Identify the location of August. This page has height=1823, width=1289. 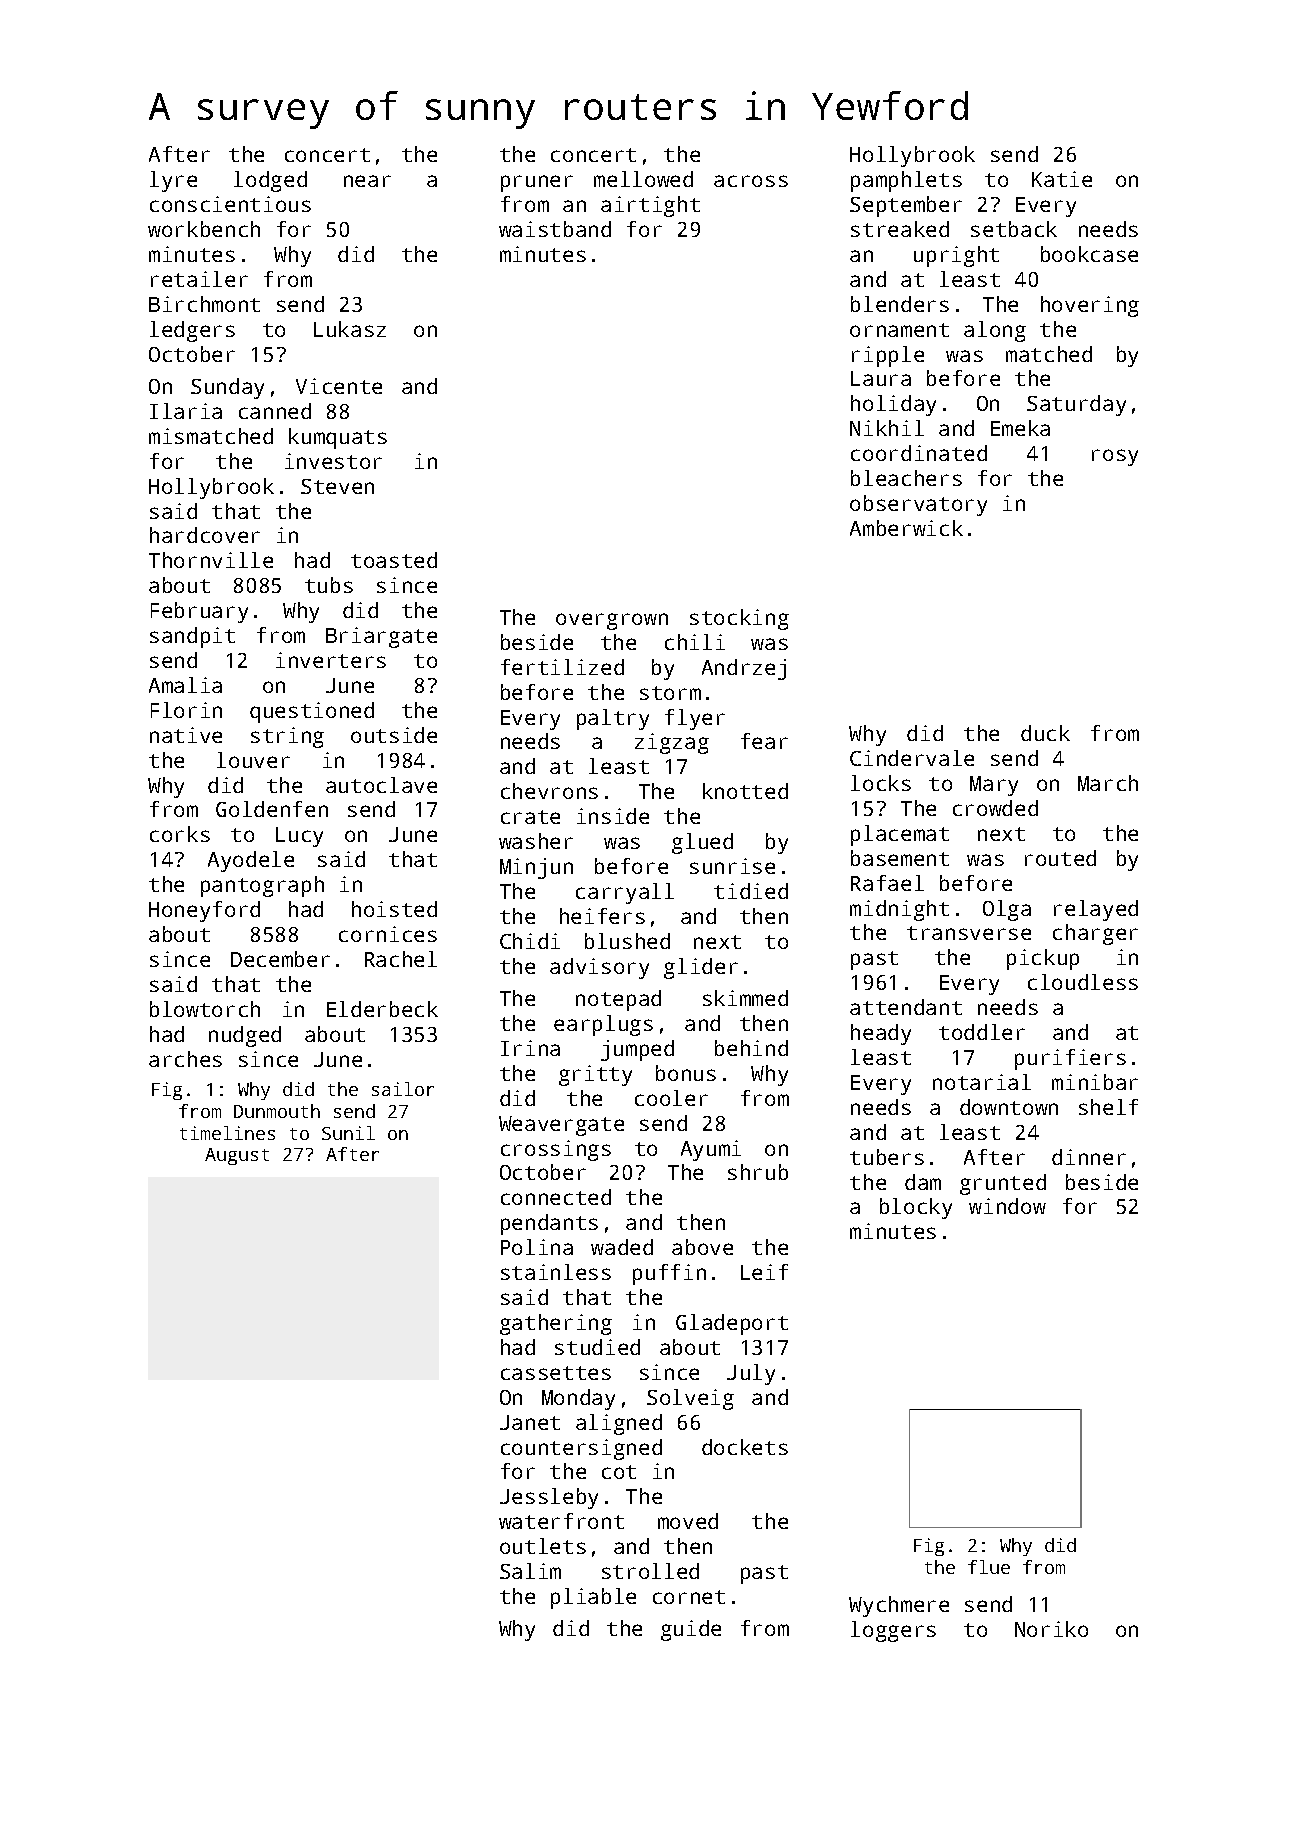
(237, 1156).
